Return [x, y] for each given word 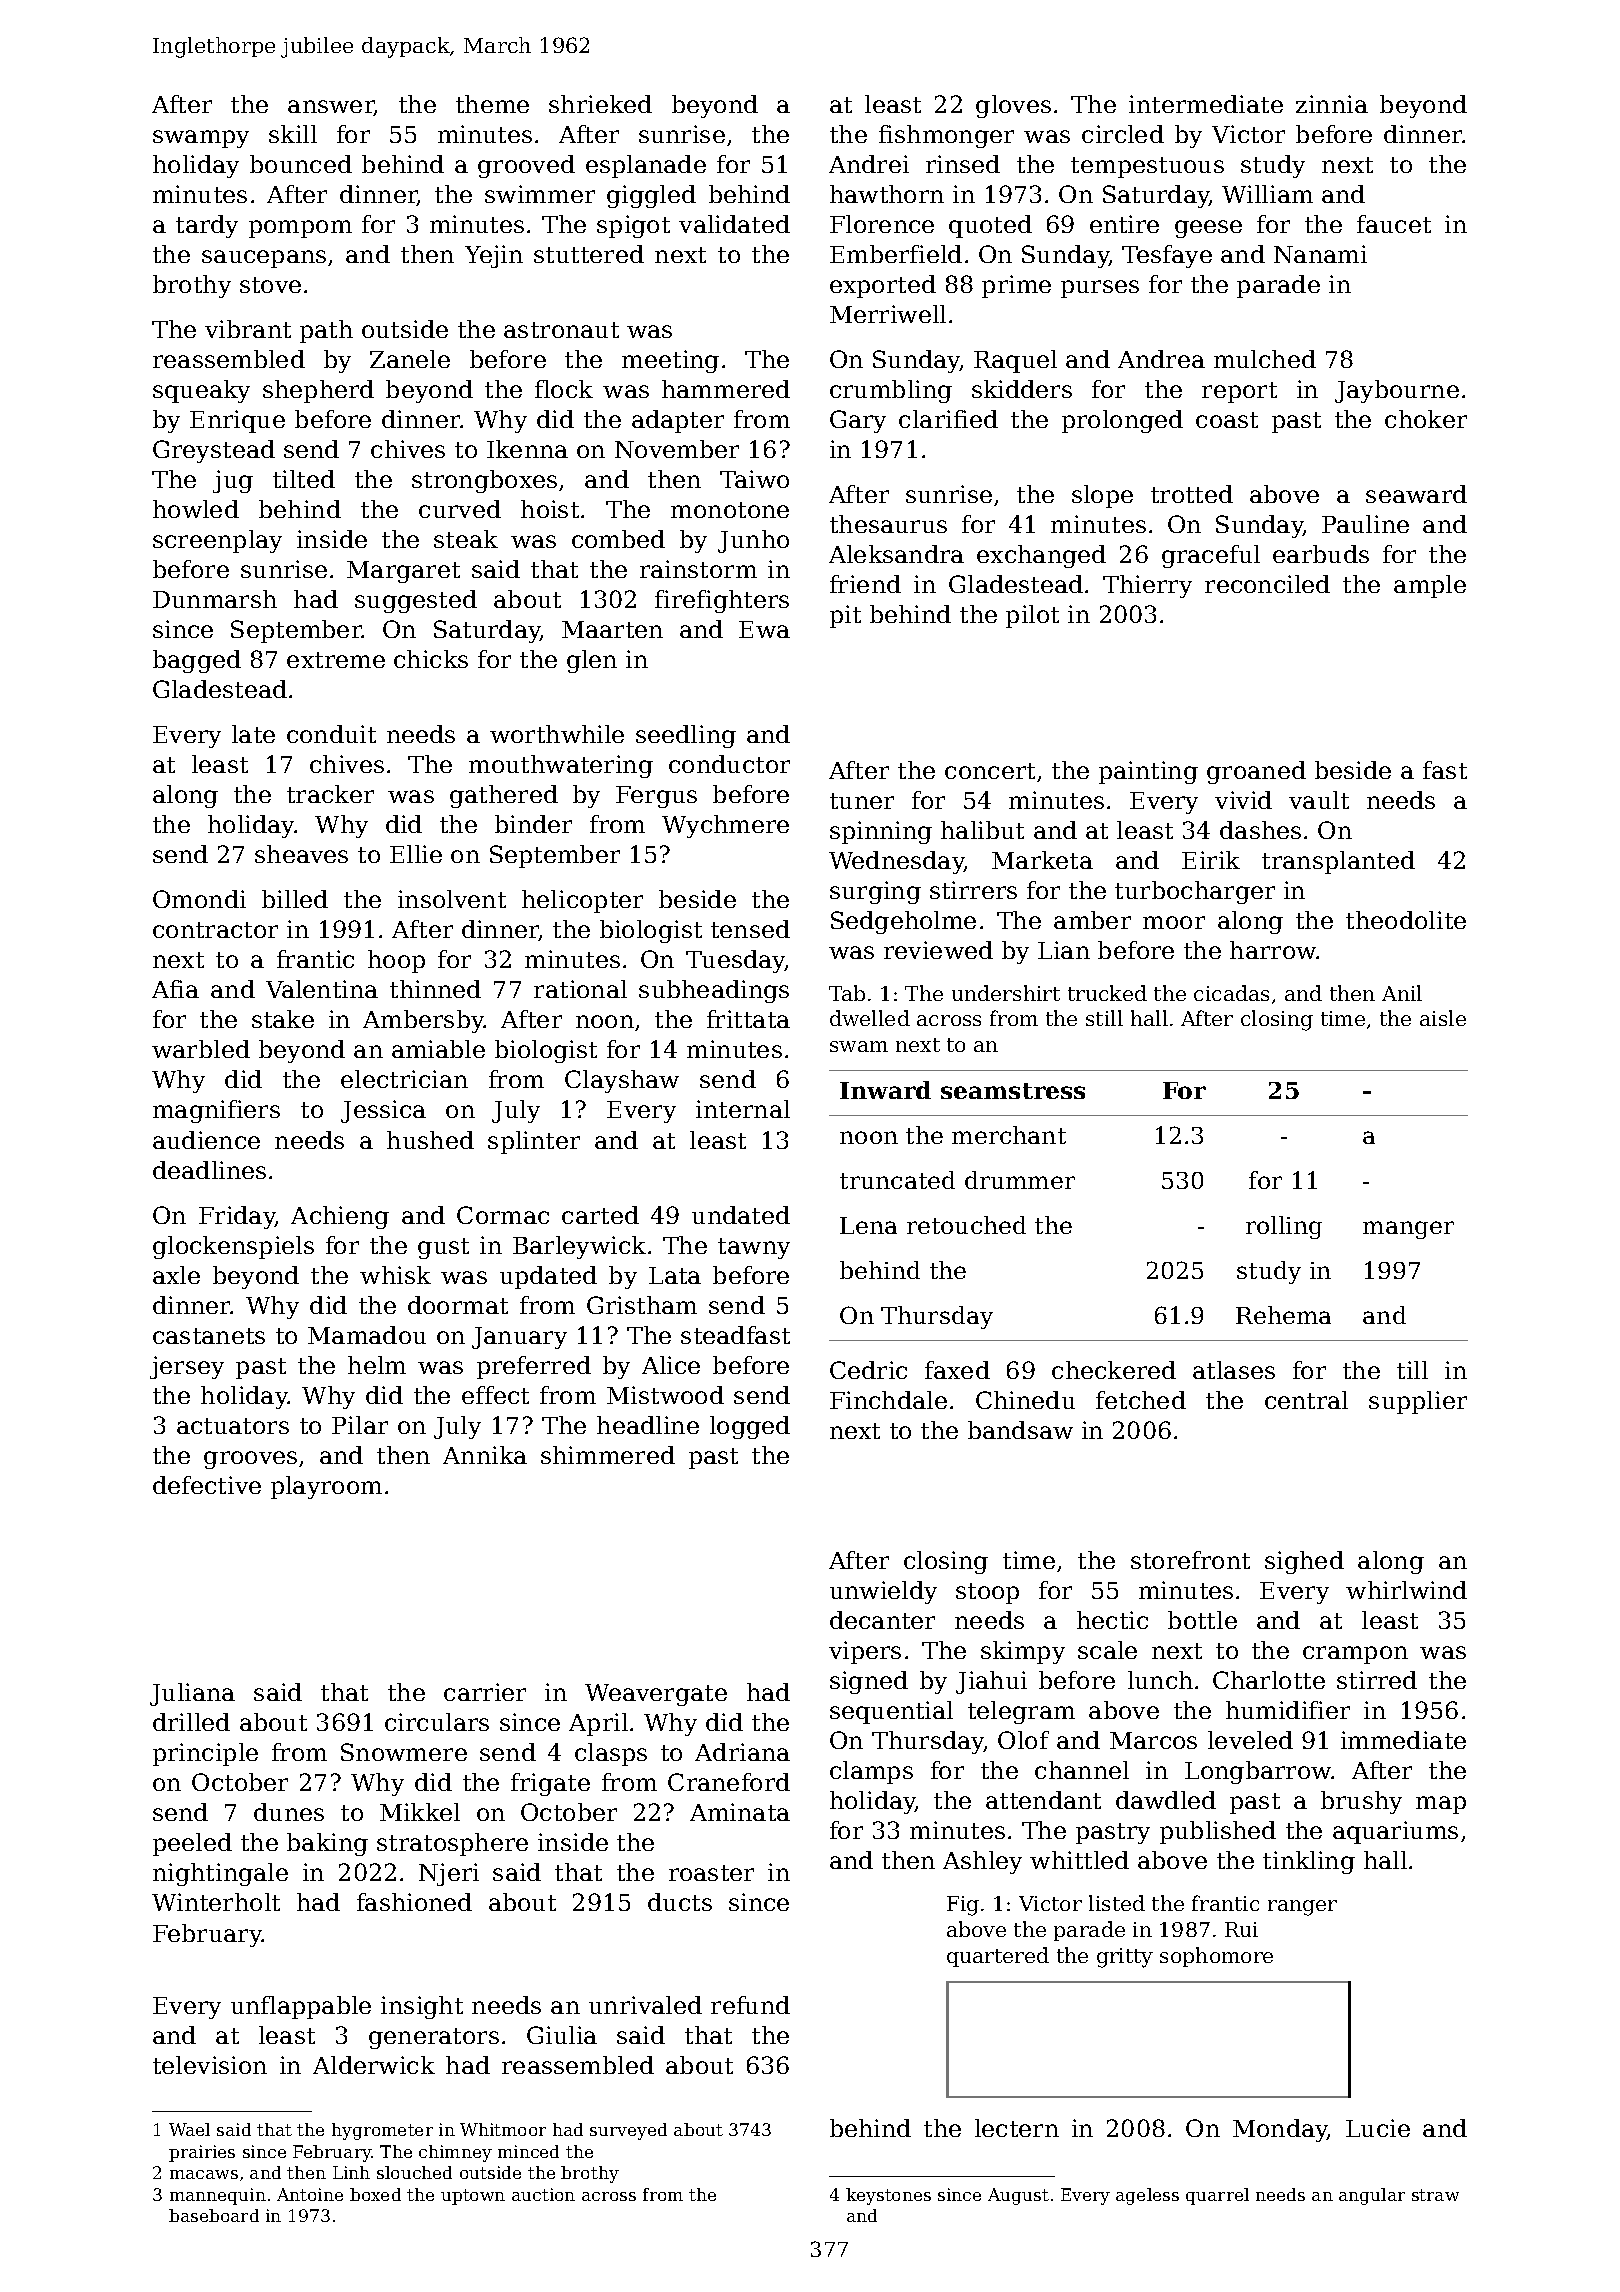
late [253, 734]
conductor [729, 764]
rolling [1284, 1227]
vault [1319, 800]
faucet [1394, 224]
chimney [455, 2153]
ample [1430, 586]
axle [176, 1275]
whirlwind [1406, 1590]
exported [883, 286]
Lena [868, 1225]
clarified [948, 419]
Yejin [494, 256]
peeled [192, 1844]
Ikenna [527, 449]
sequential [891, 1712]
